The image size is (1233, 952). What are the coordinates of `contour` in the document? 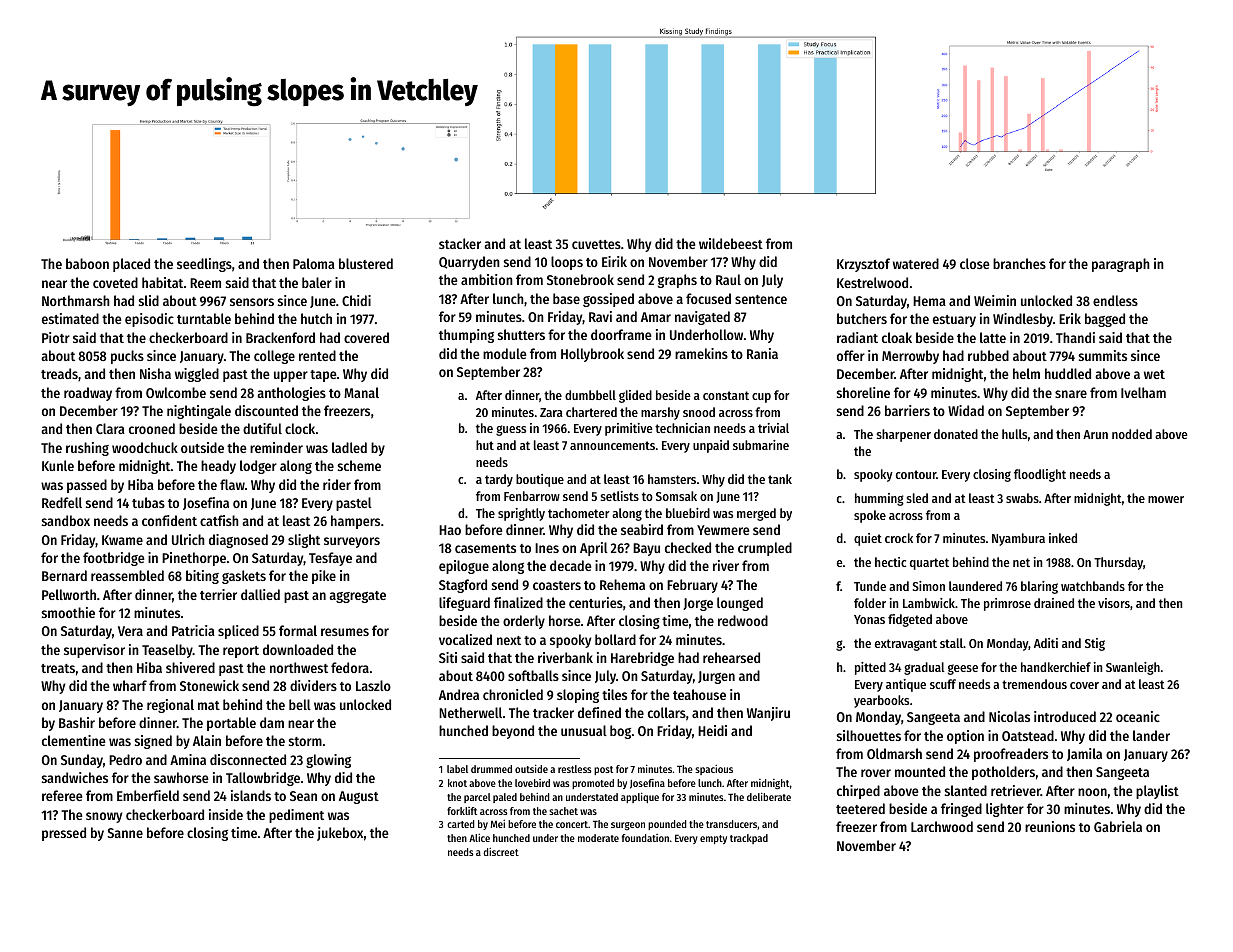 It's located at (916, 474).
